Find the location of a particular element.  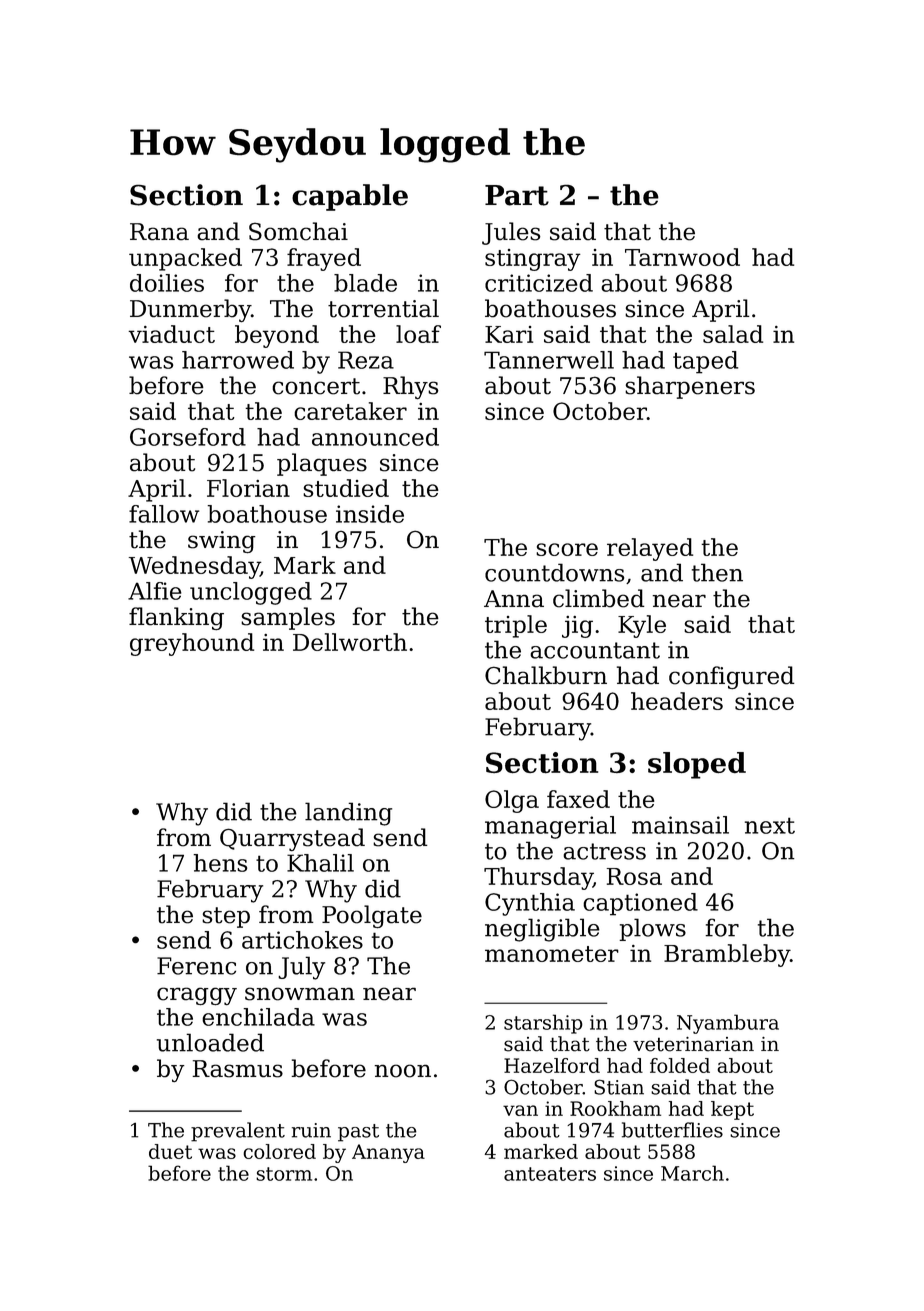

Anna is located at coordinates (514, 599).
